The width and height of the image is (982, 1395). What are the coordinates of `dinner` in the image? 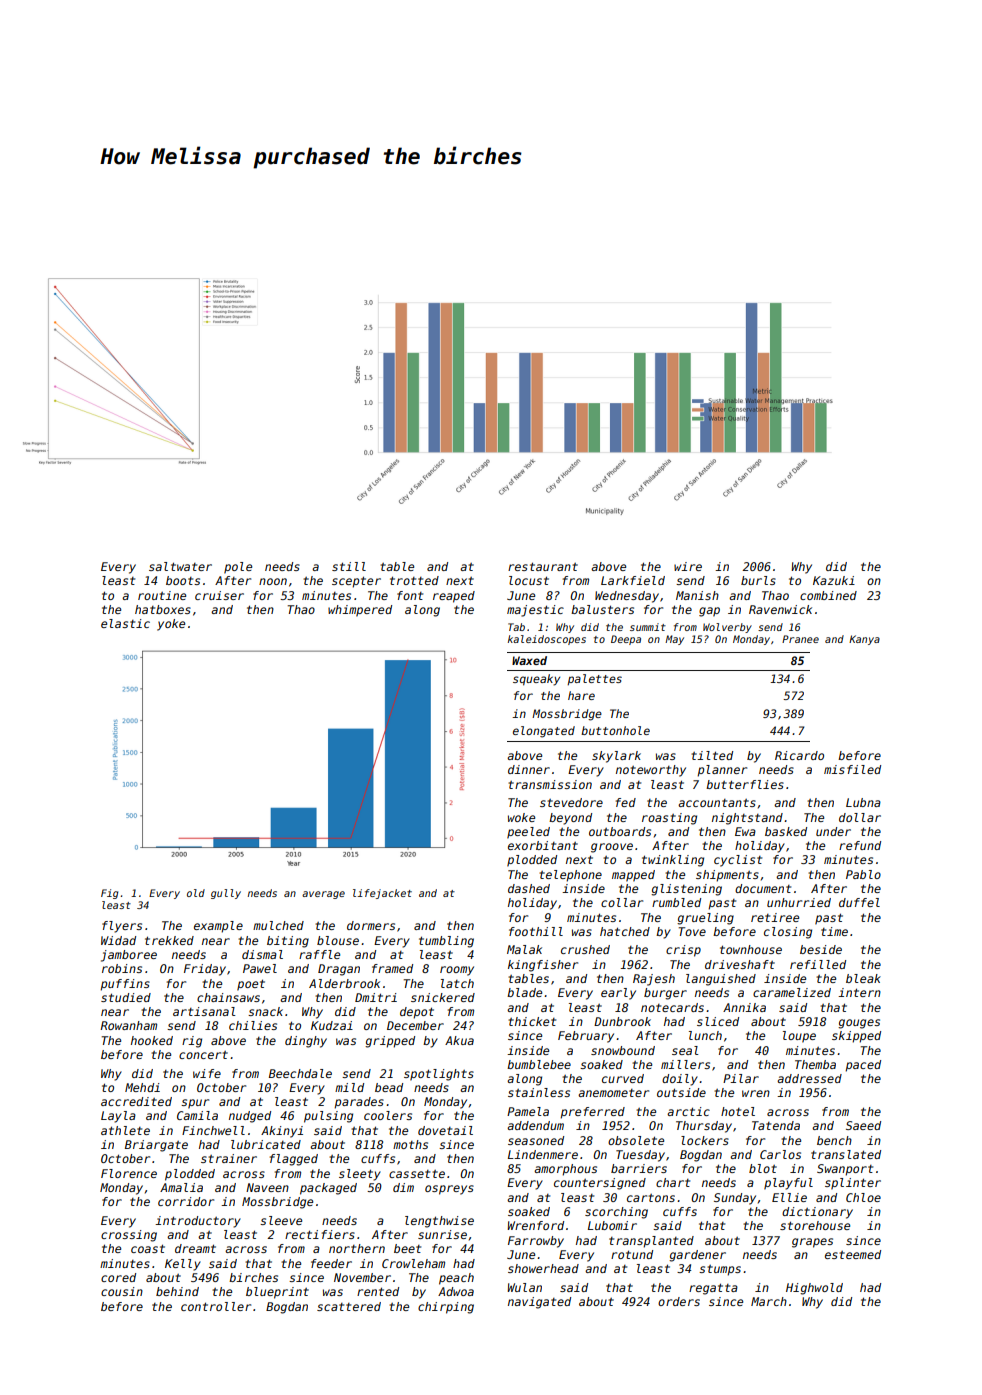 It's located at (529, 769).
